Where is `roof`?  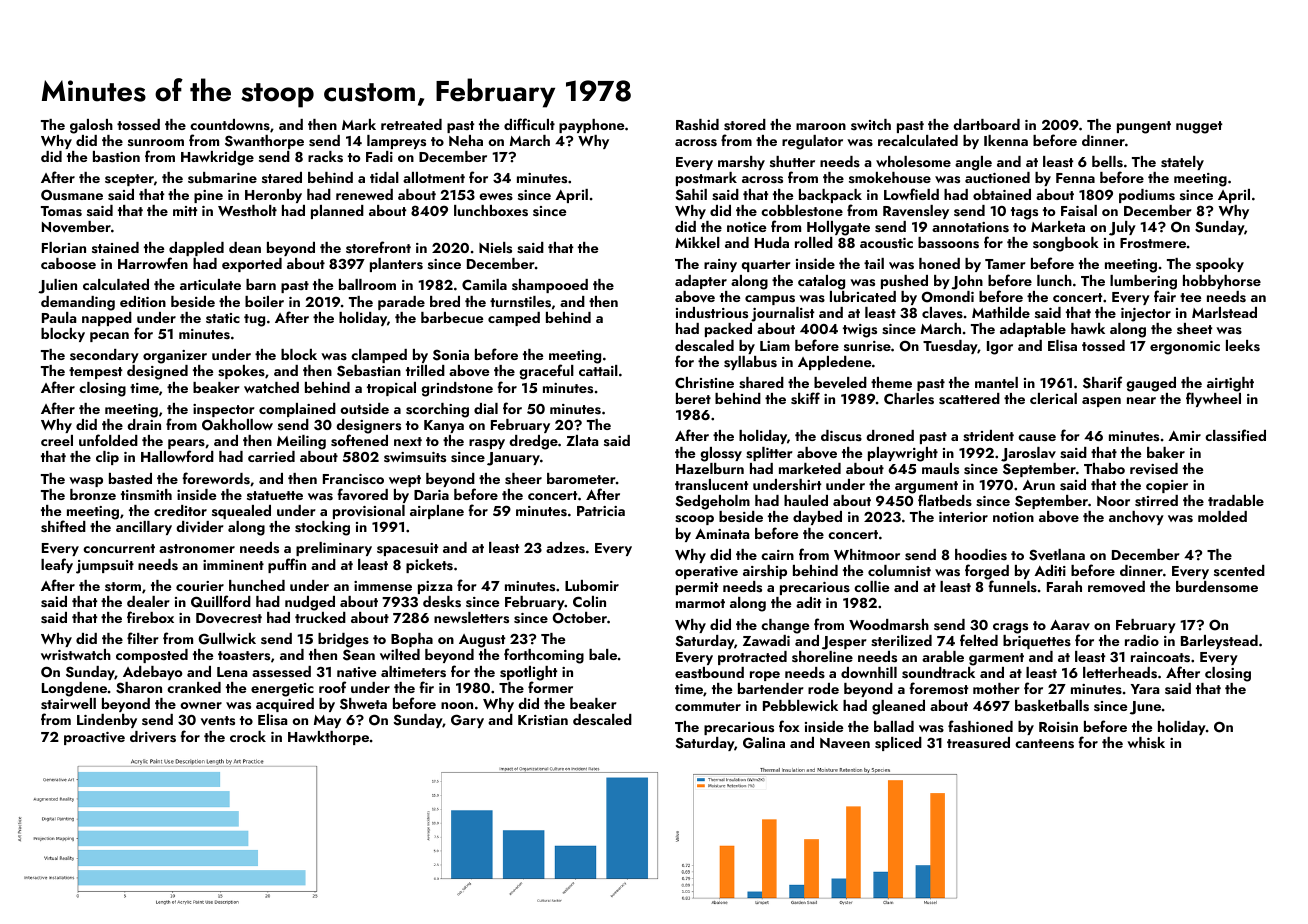 roof is located at coordinates (332, 687).
